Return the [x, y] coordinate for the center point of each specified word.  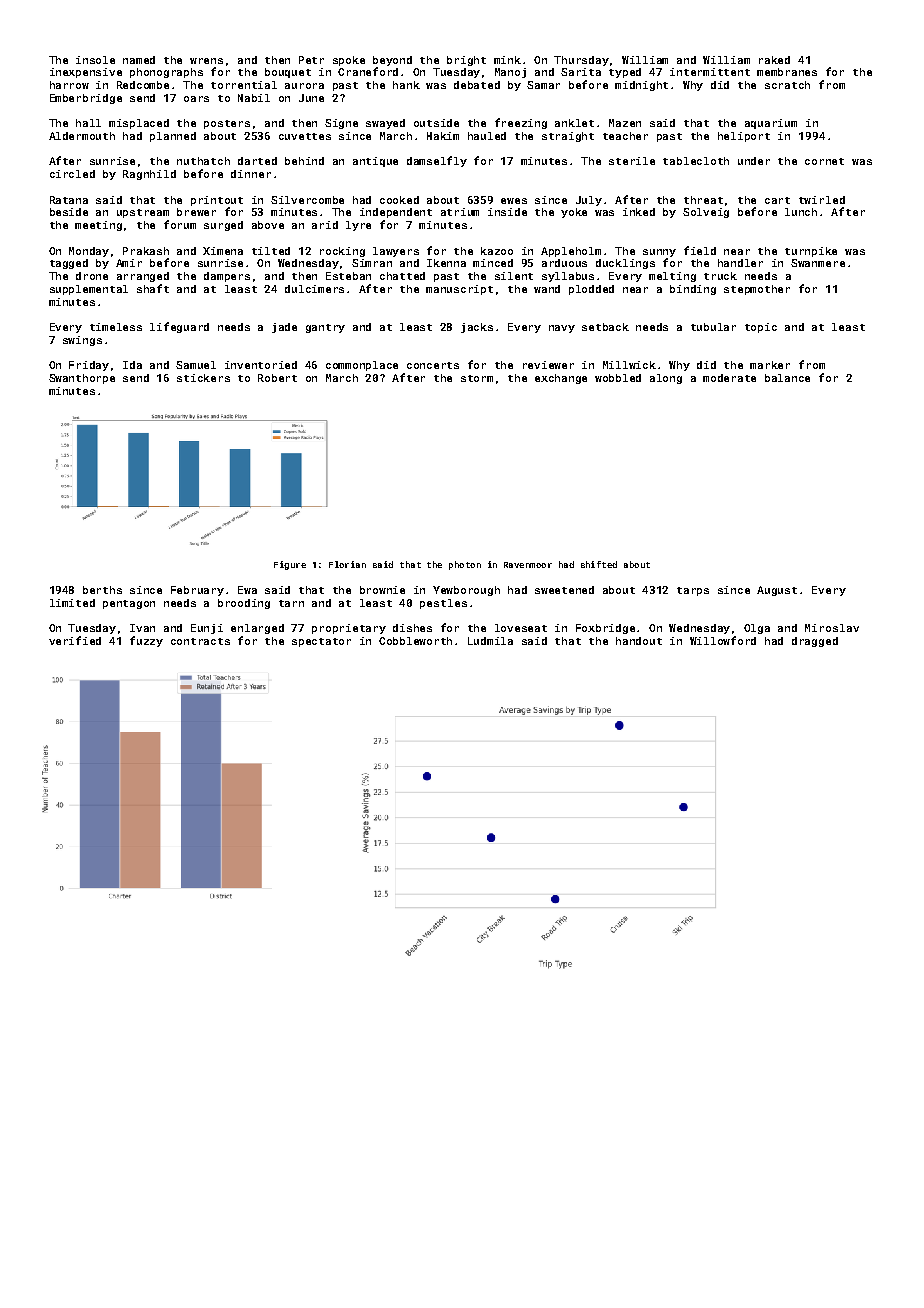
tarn [291, 603]
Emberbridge [86, 99]
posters [227, 124]
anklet [574, 123]
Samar [543, 85]
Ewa [247, 590]
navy [562, 329]
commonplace [362, 366]
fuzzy [146, 641]
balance [787, 378]
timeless [116, 327]
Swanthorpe [82, 379]
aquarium [771, 124]
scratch [787, 85]
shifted [599, 564]
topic [761, 328]
